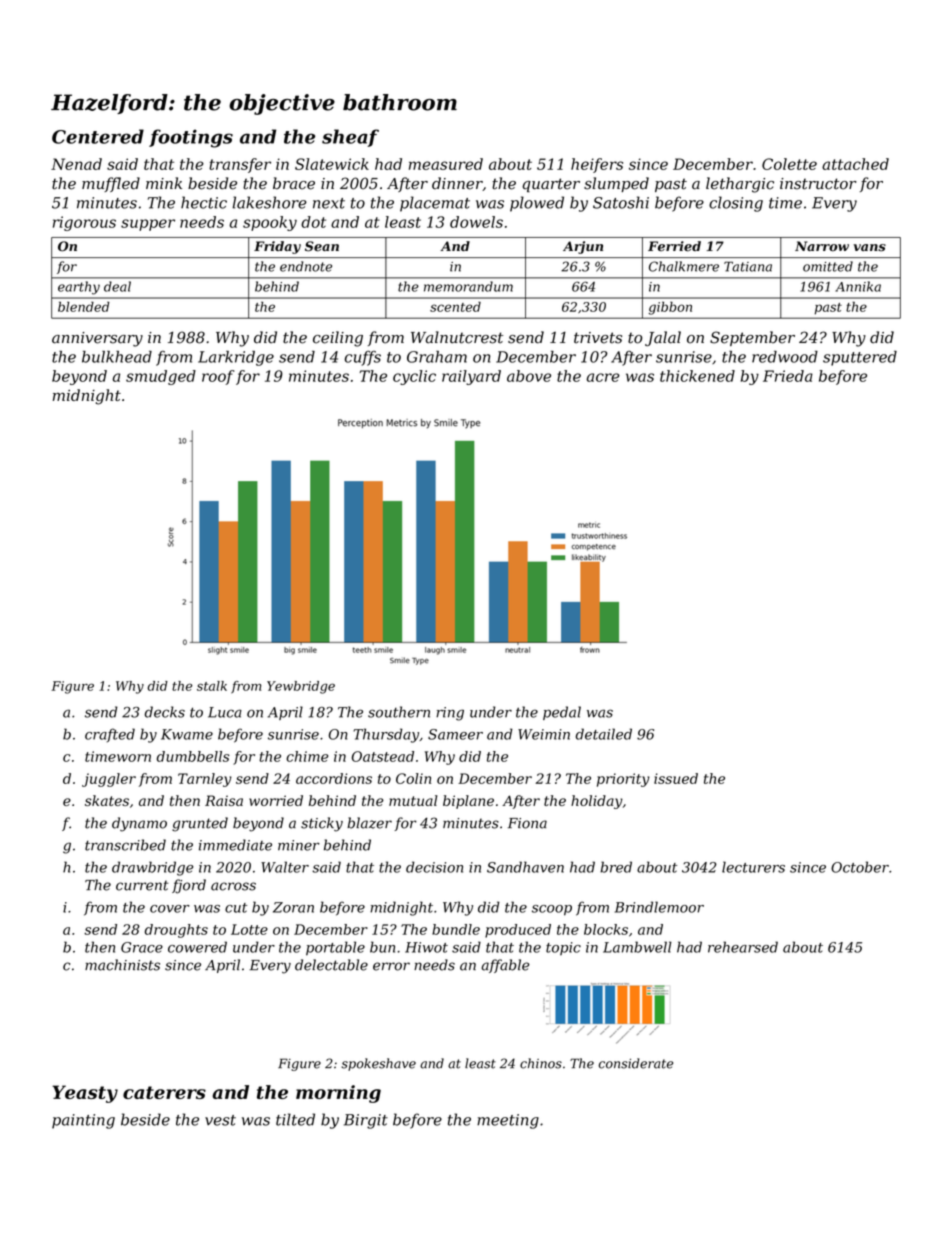 This screenshot has width=952, height=1233. What do you see at coordinates (670, 308) in the screenshot?
I see `gibbon` at bounding box center [670, 308].
